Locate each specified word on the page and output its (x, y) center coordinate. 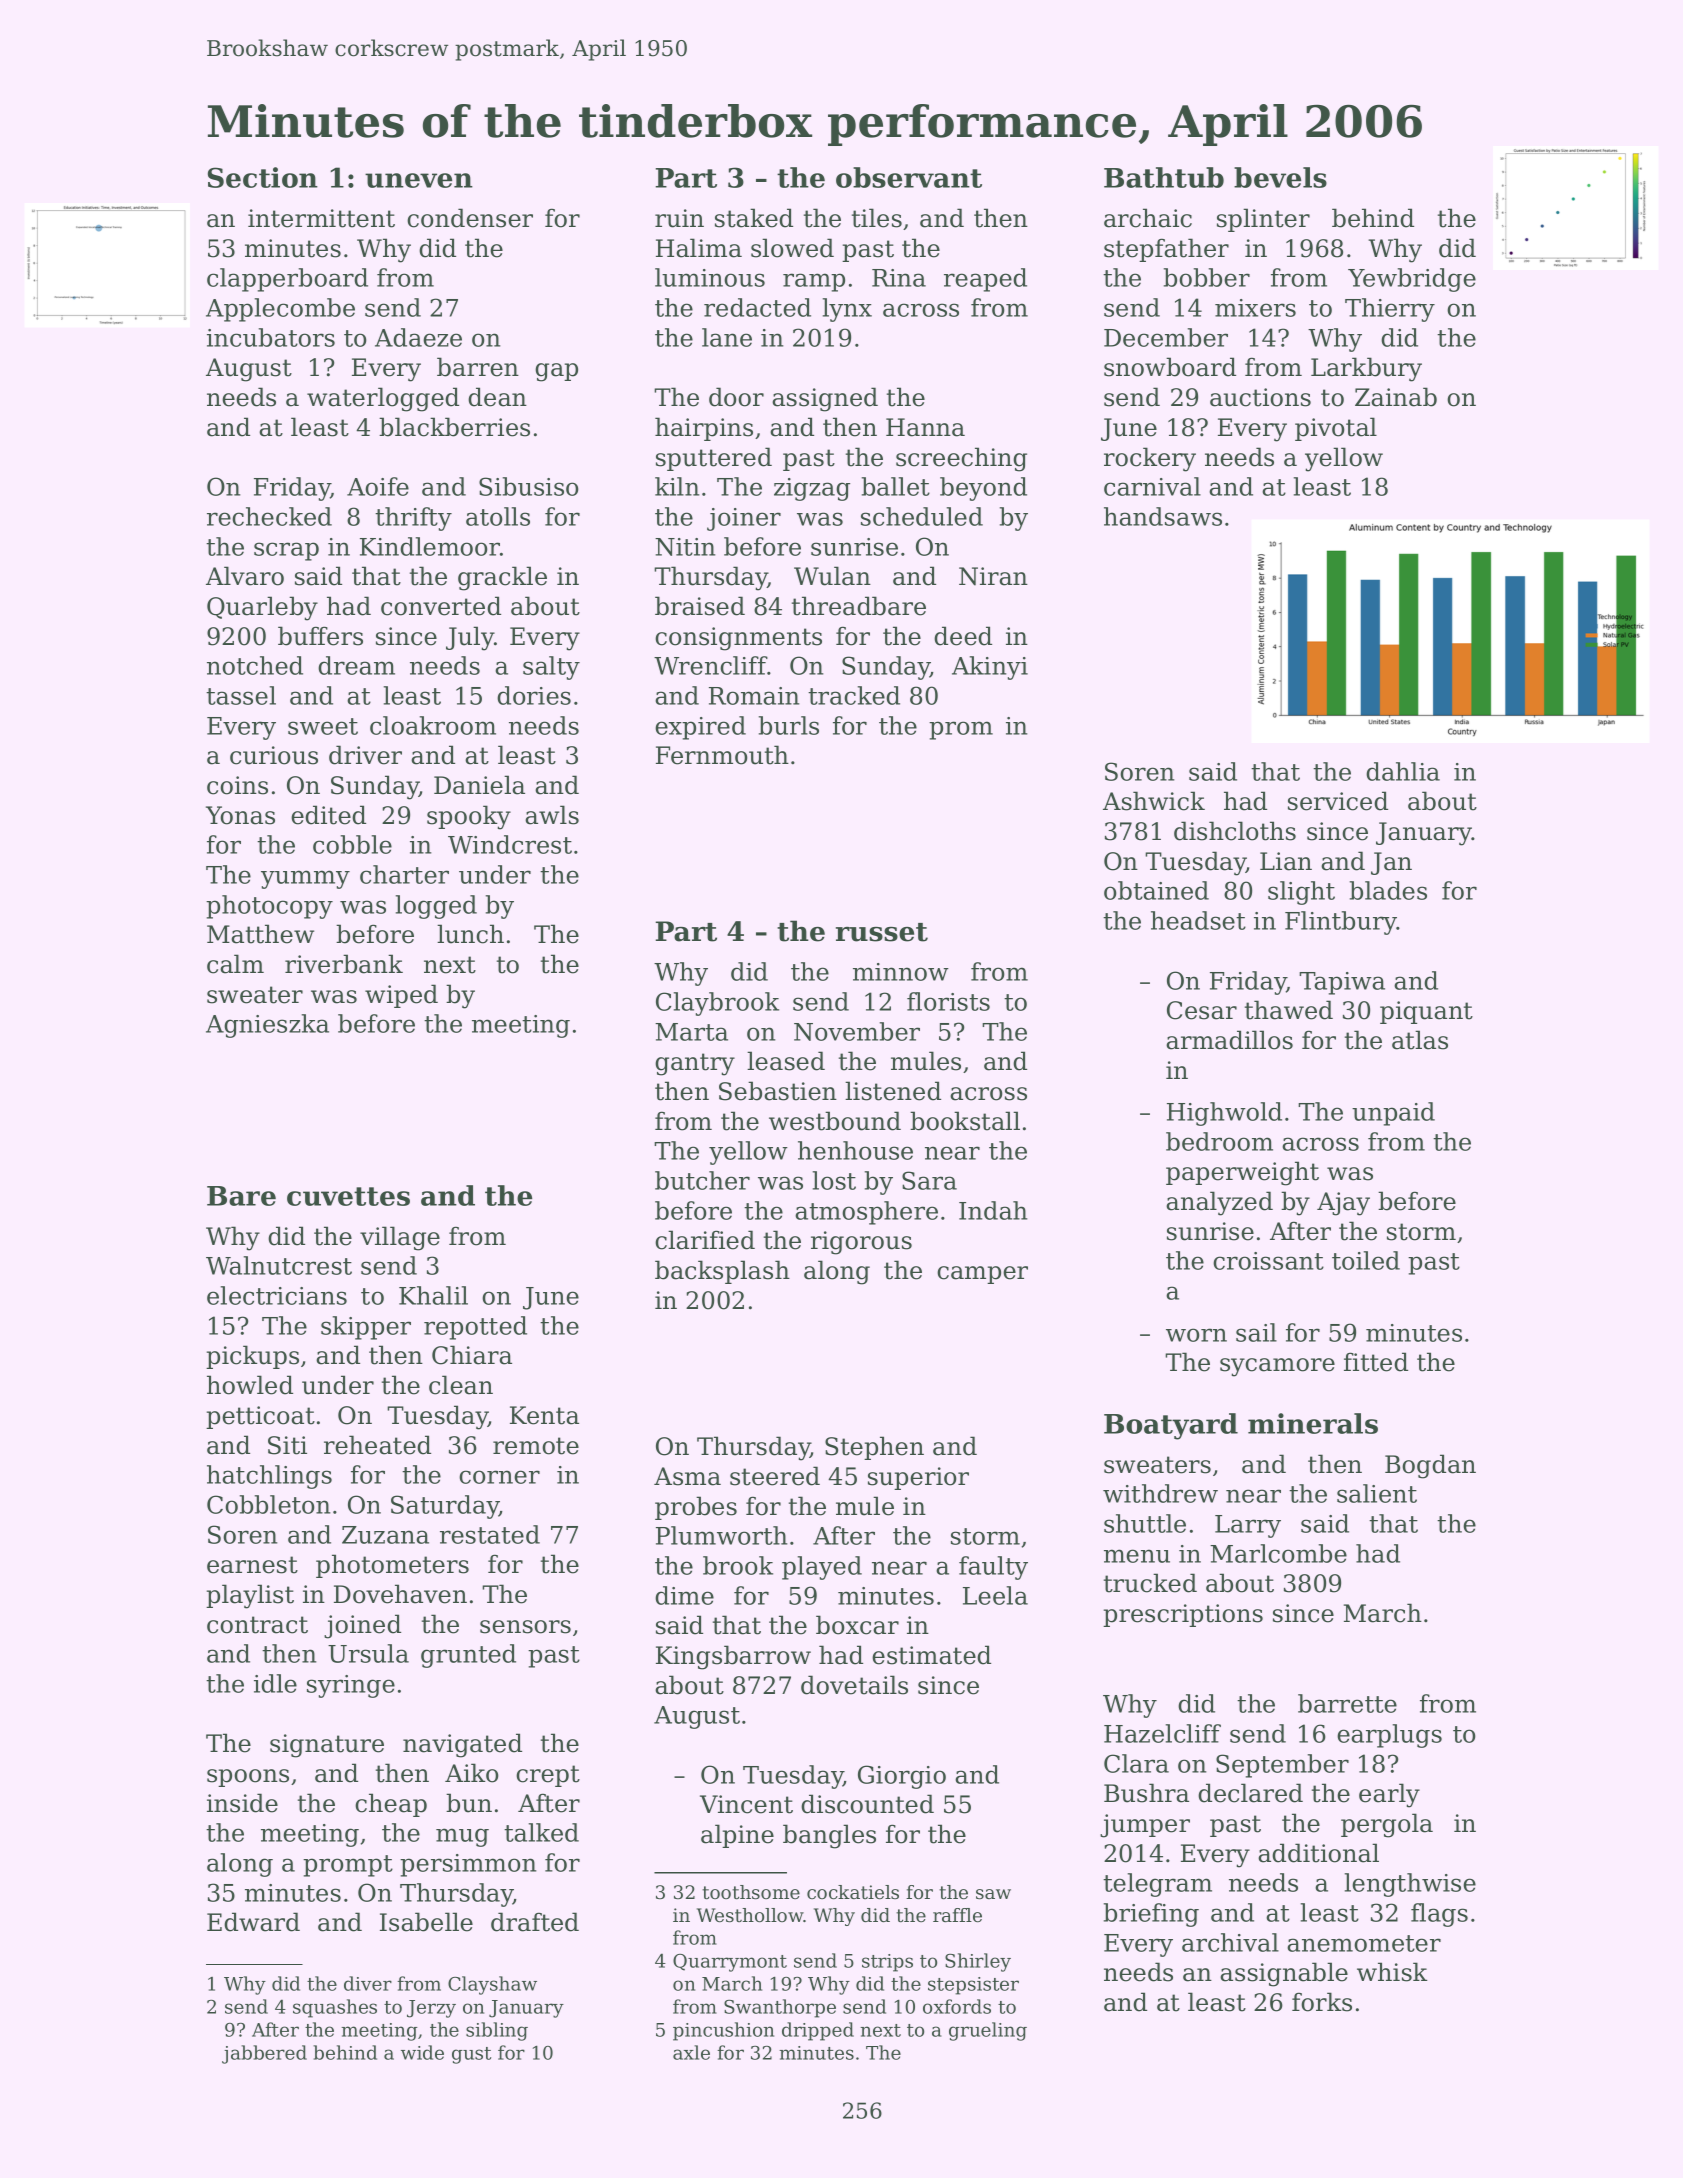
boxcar (857, 1625)
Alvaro (245, 576)
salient (1377, 1493)
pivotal (1336, 429)
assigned (825, 399)
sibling (497, 2031)
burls (789, 725)
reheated (377, 1445)
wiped (401, 996)
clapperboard (287, 280)
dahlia (1403, 771)
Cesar (1202, 1010)
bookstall (965, 1121)
